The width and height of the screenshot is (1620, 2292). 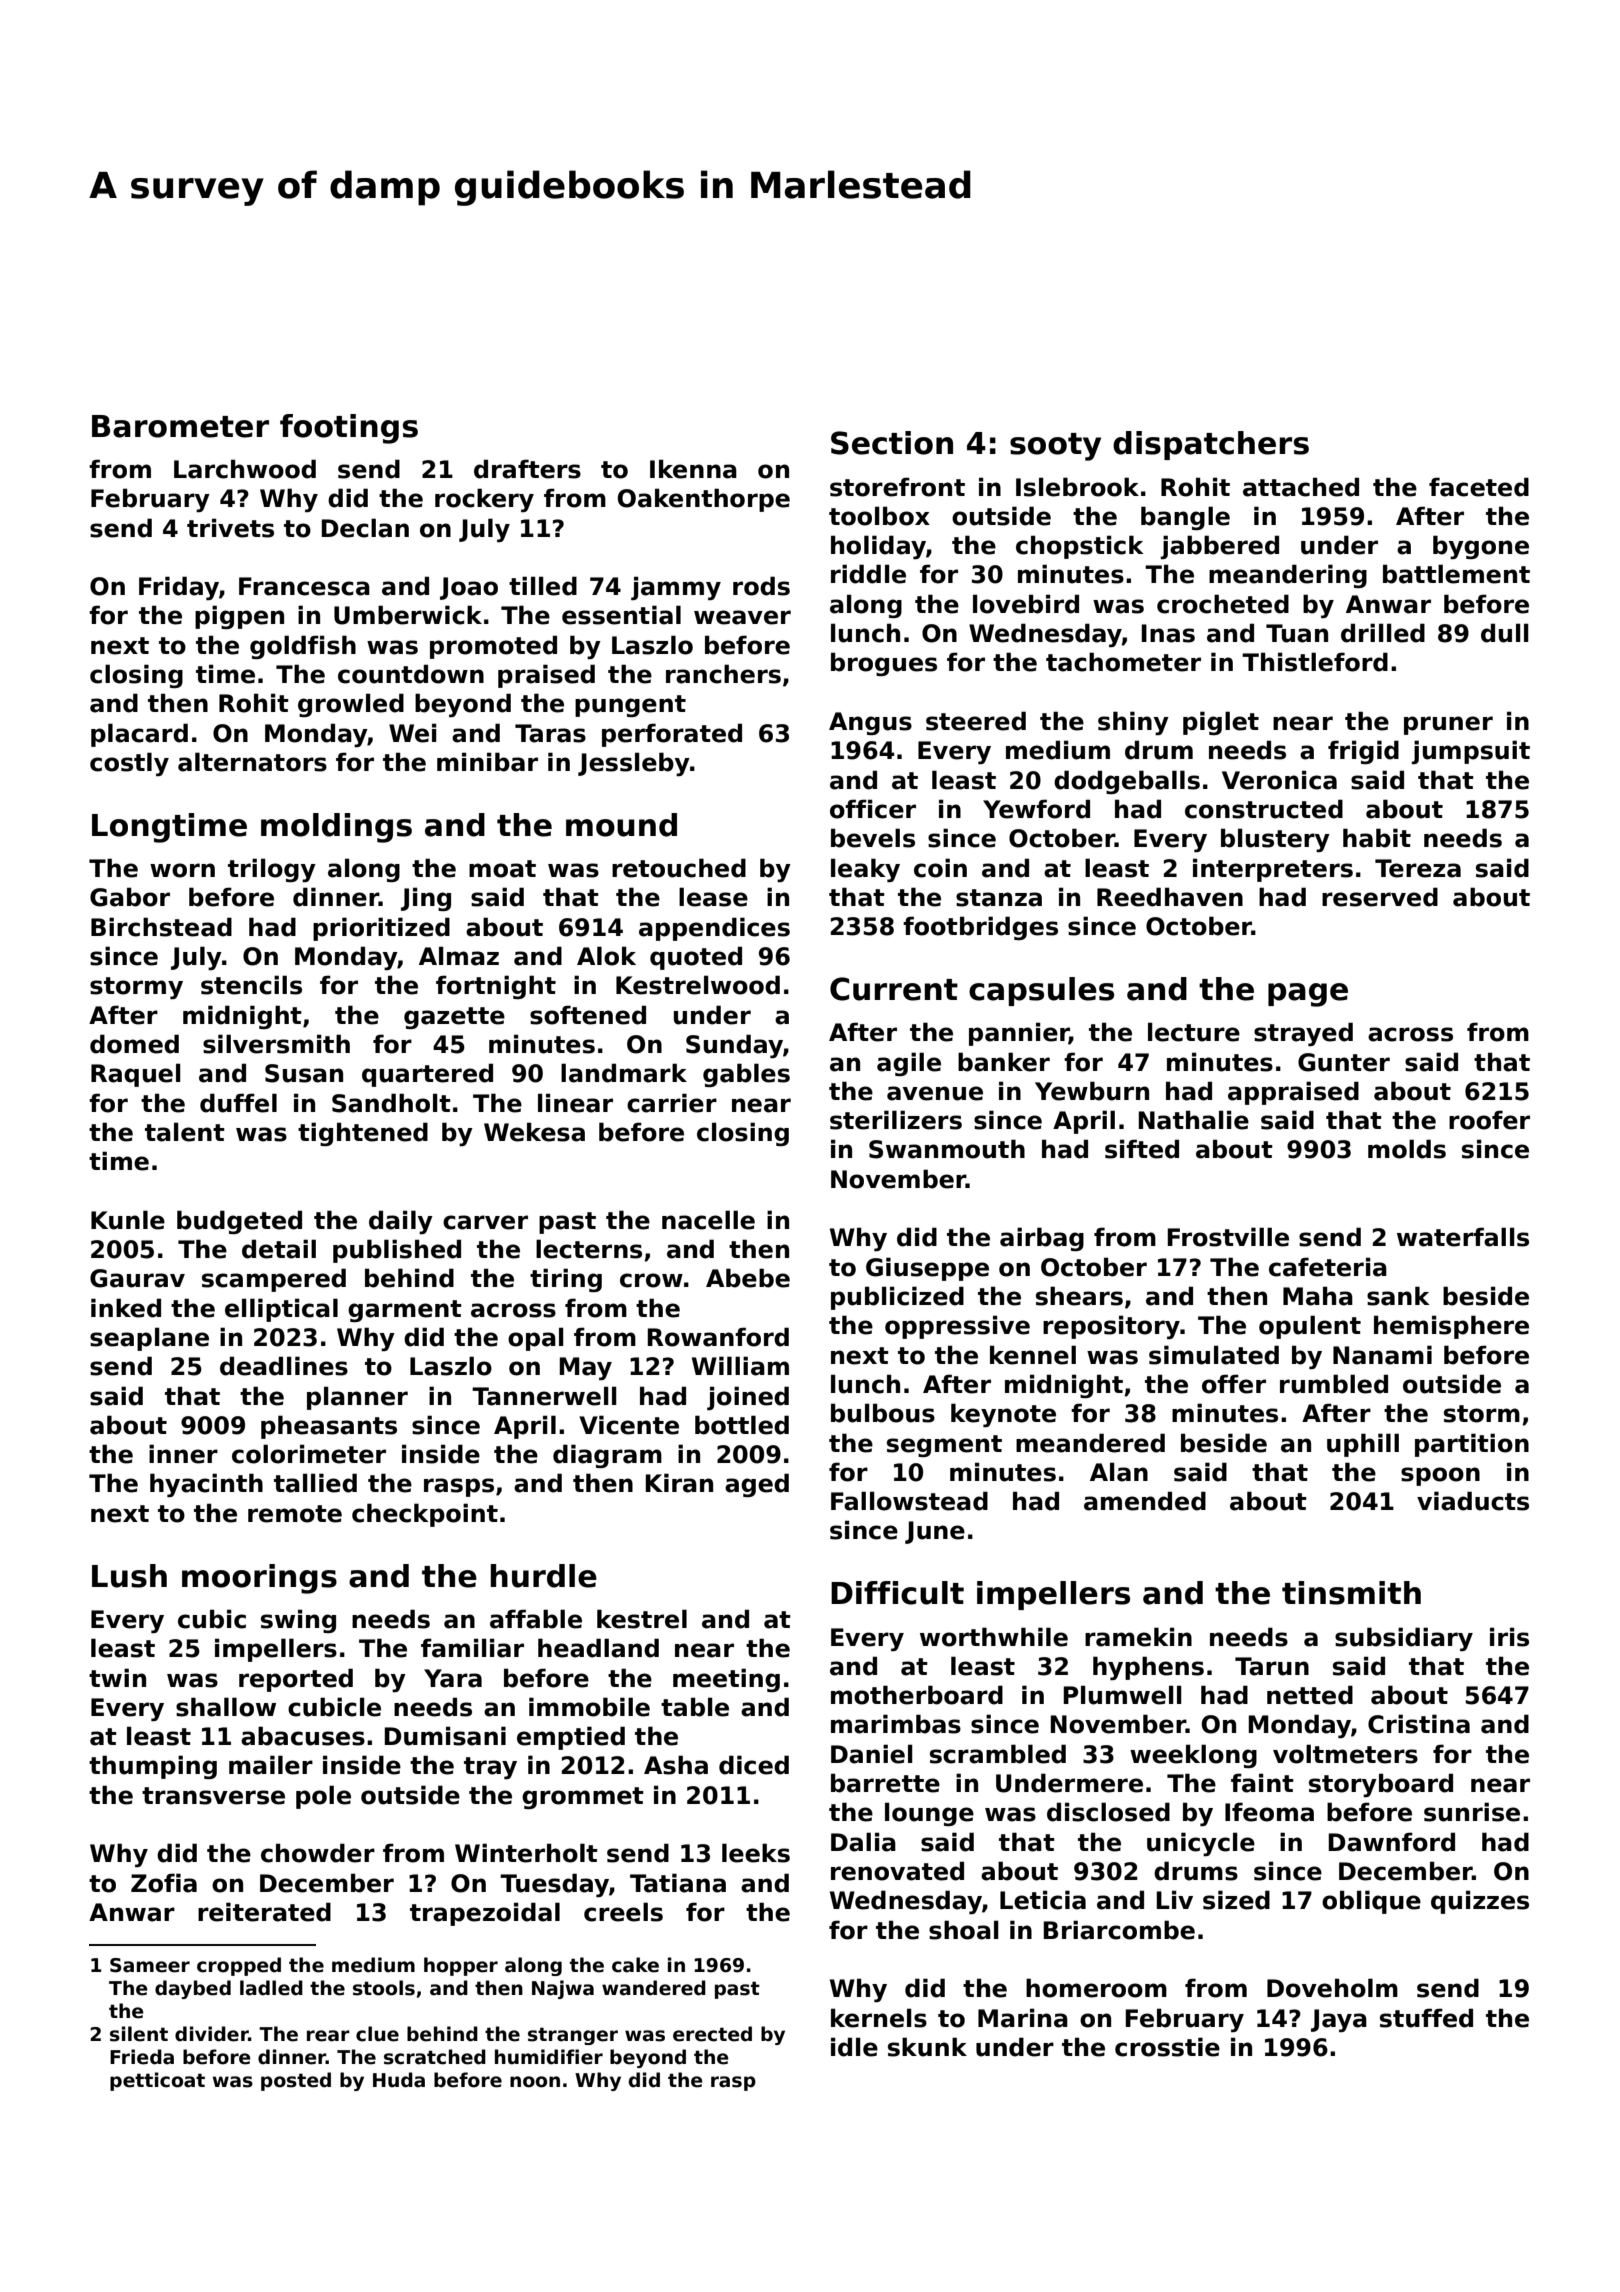 What do you see at coordinates (454, 1018) in the screenshot?
I see `gazette` at bounding box center [454, 1018].
